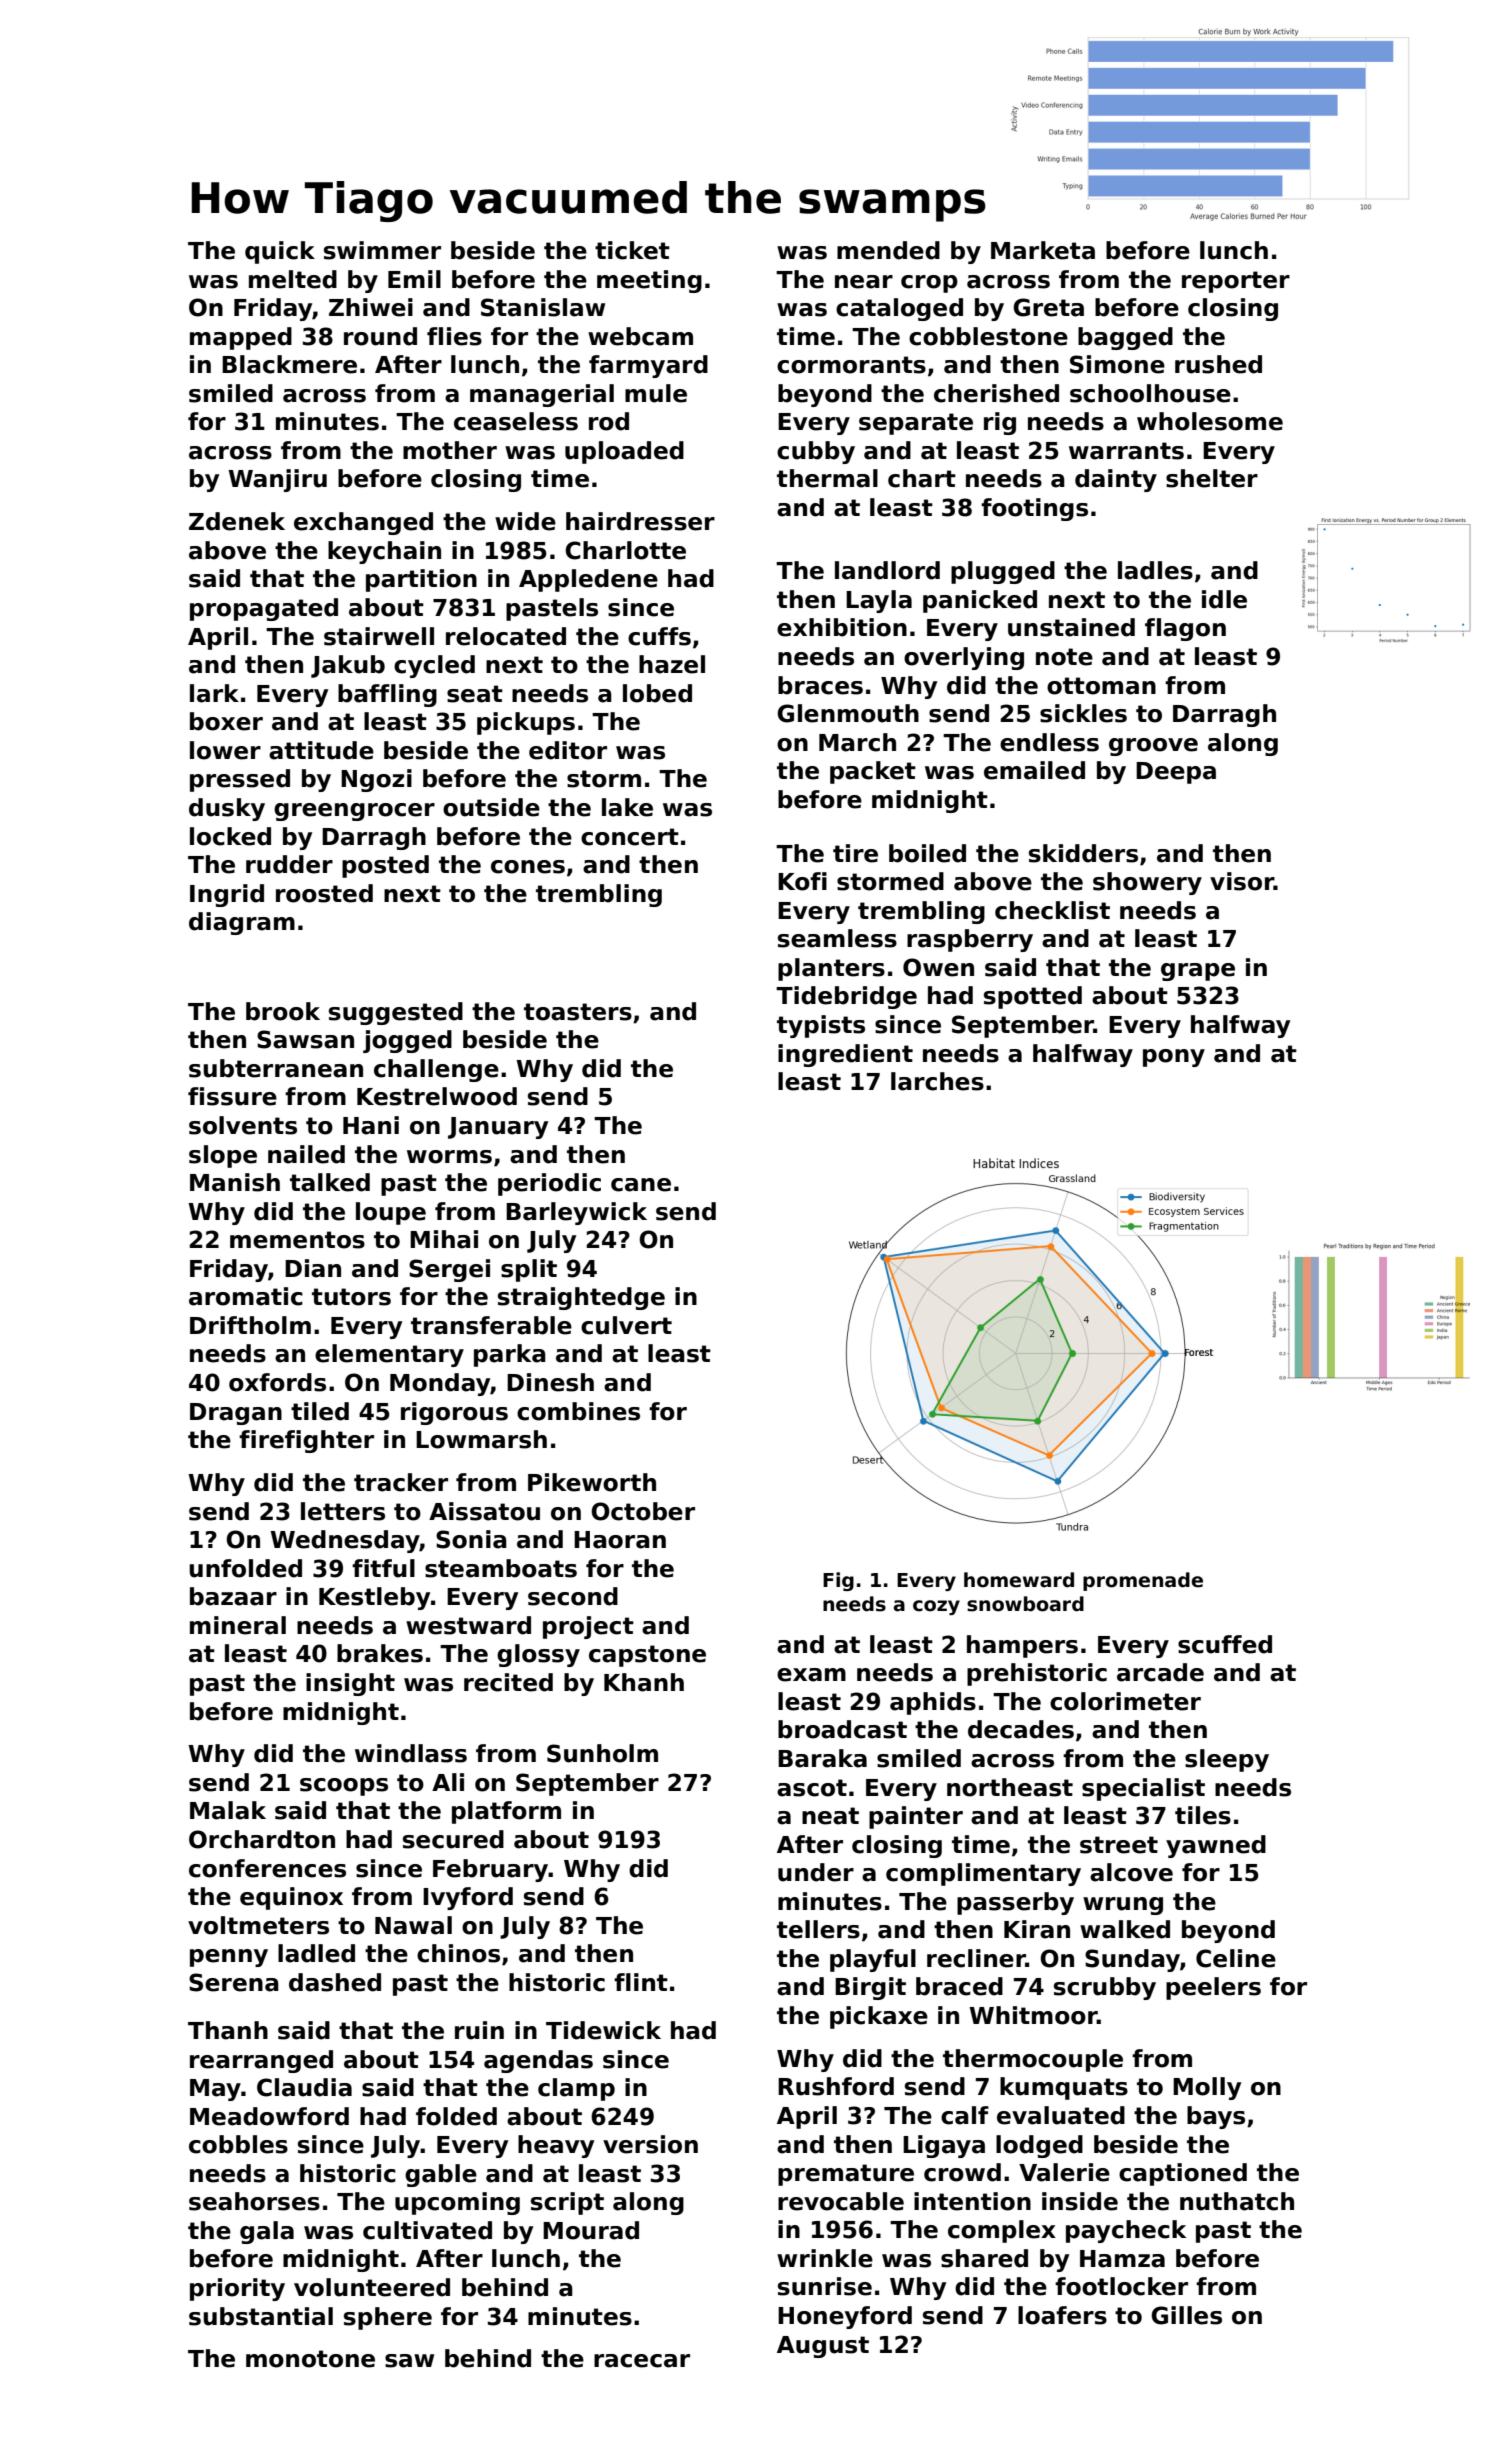 The width and height of the document is (1496, 2464). Describe the element at coordinates (1083, 853) in the document. I see `skidders` at that location.
